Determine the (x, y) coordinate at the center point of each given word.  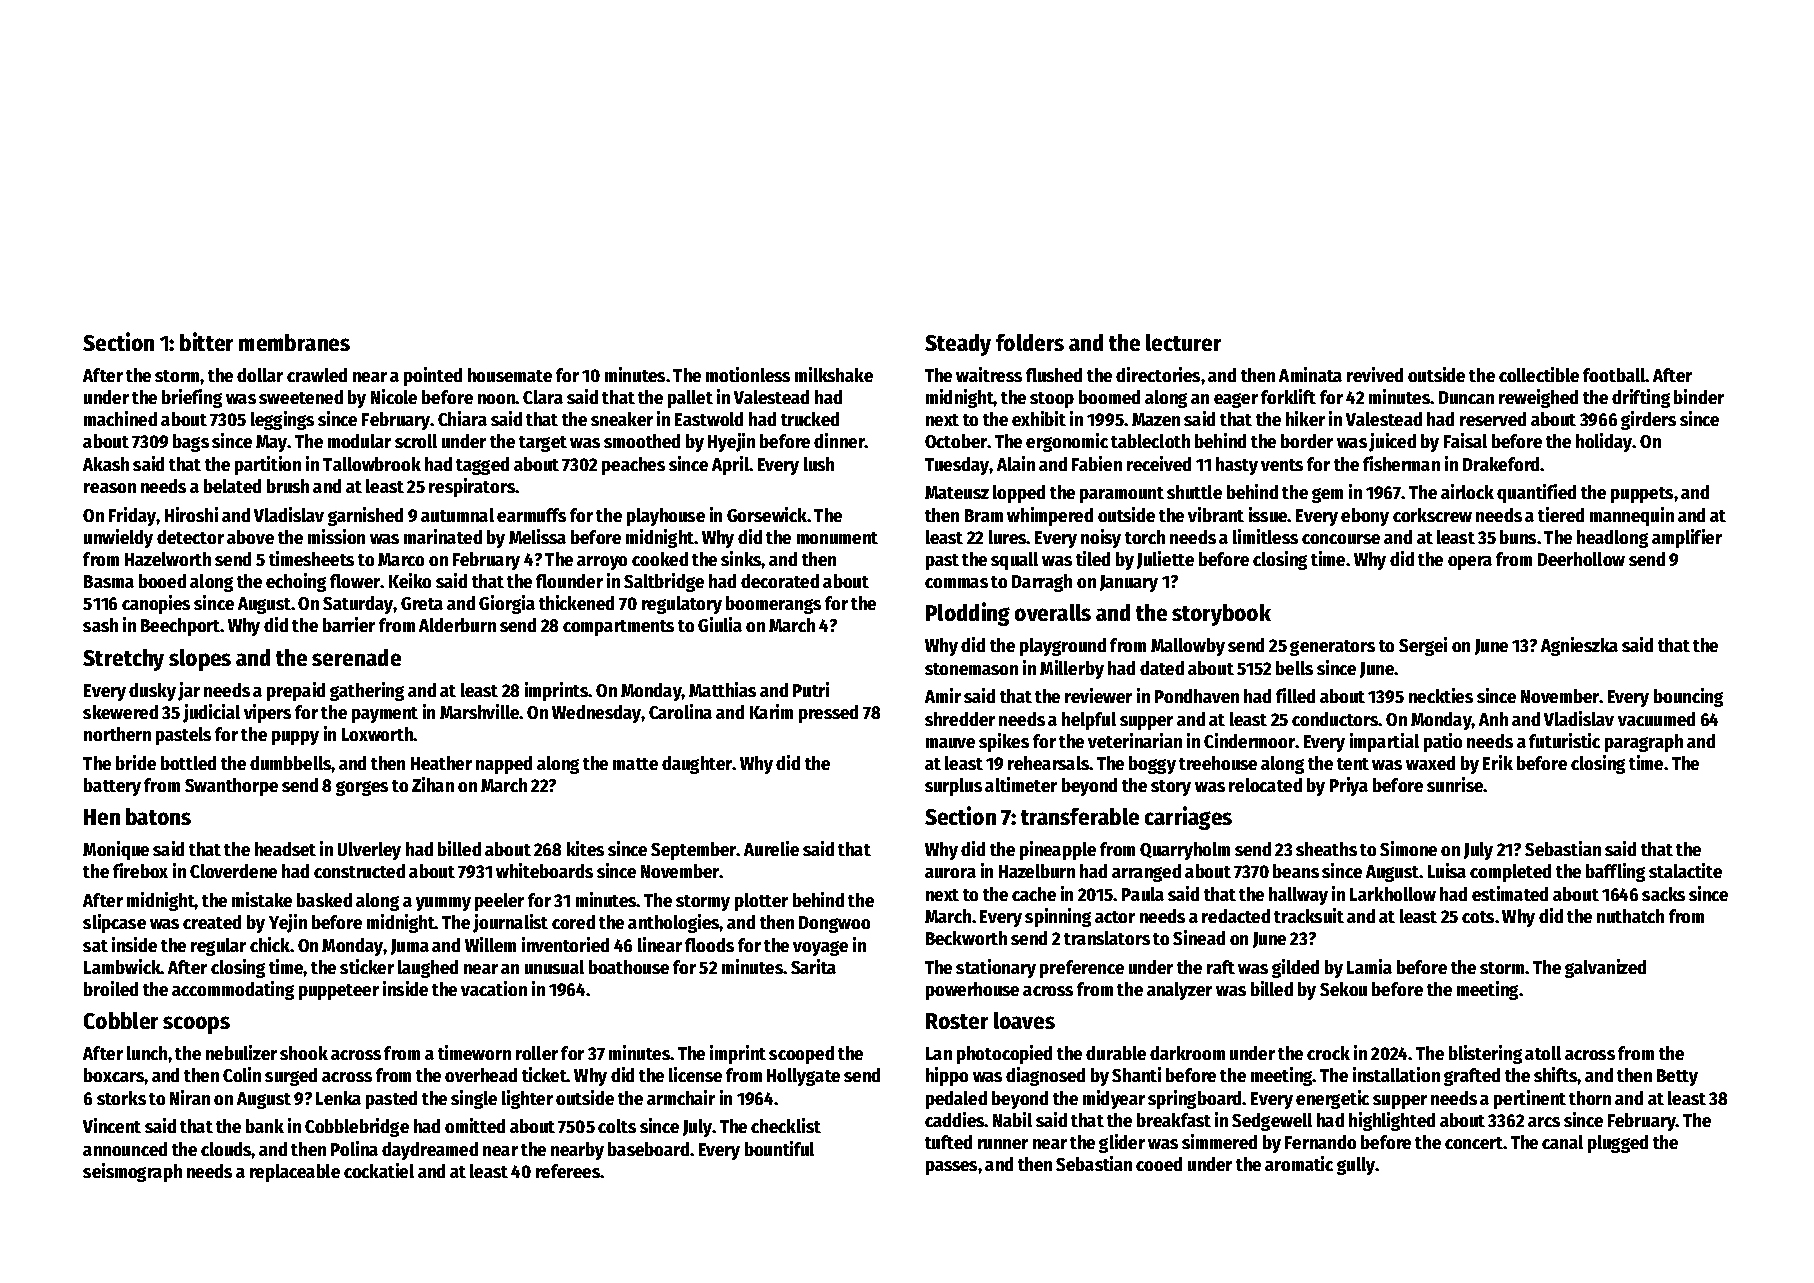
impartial (1384, 742)
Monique (116, 850)
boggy (1152, 765)
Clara (543, 397)
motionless (748, 374)
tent (1353, 764)
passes (951, 1168)
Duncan (1466, 397)
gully (1356, 1166)
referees (568, 1171)
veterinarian (1135, 740)
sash (100, 625)
